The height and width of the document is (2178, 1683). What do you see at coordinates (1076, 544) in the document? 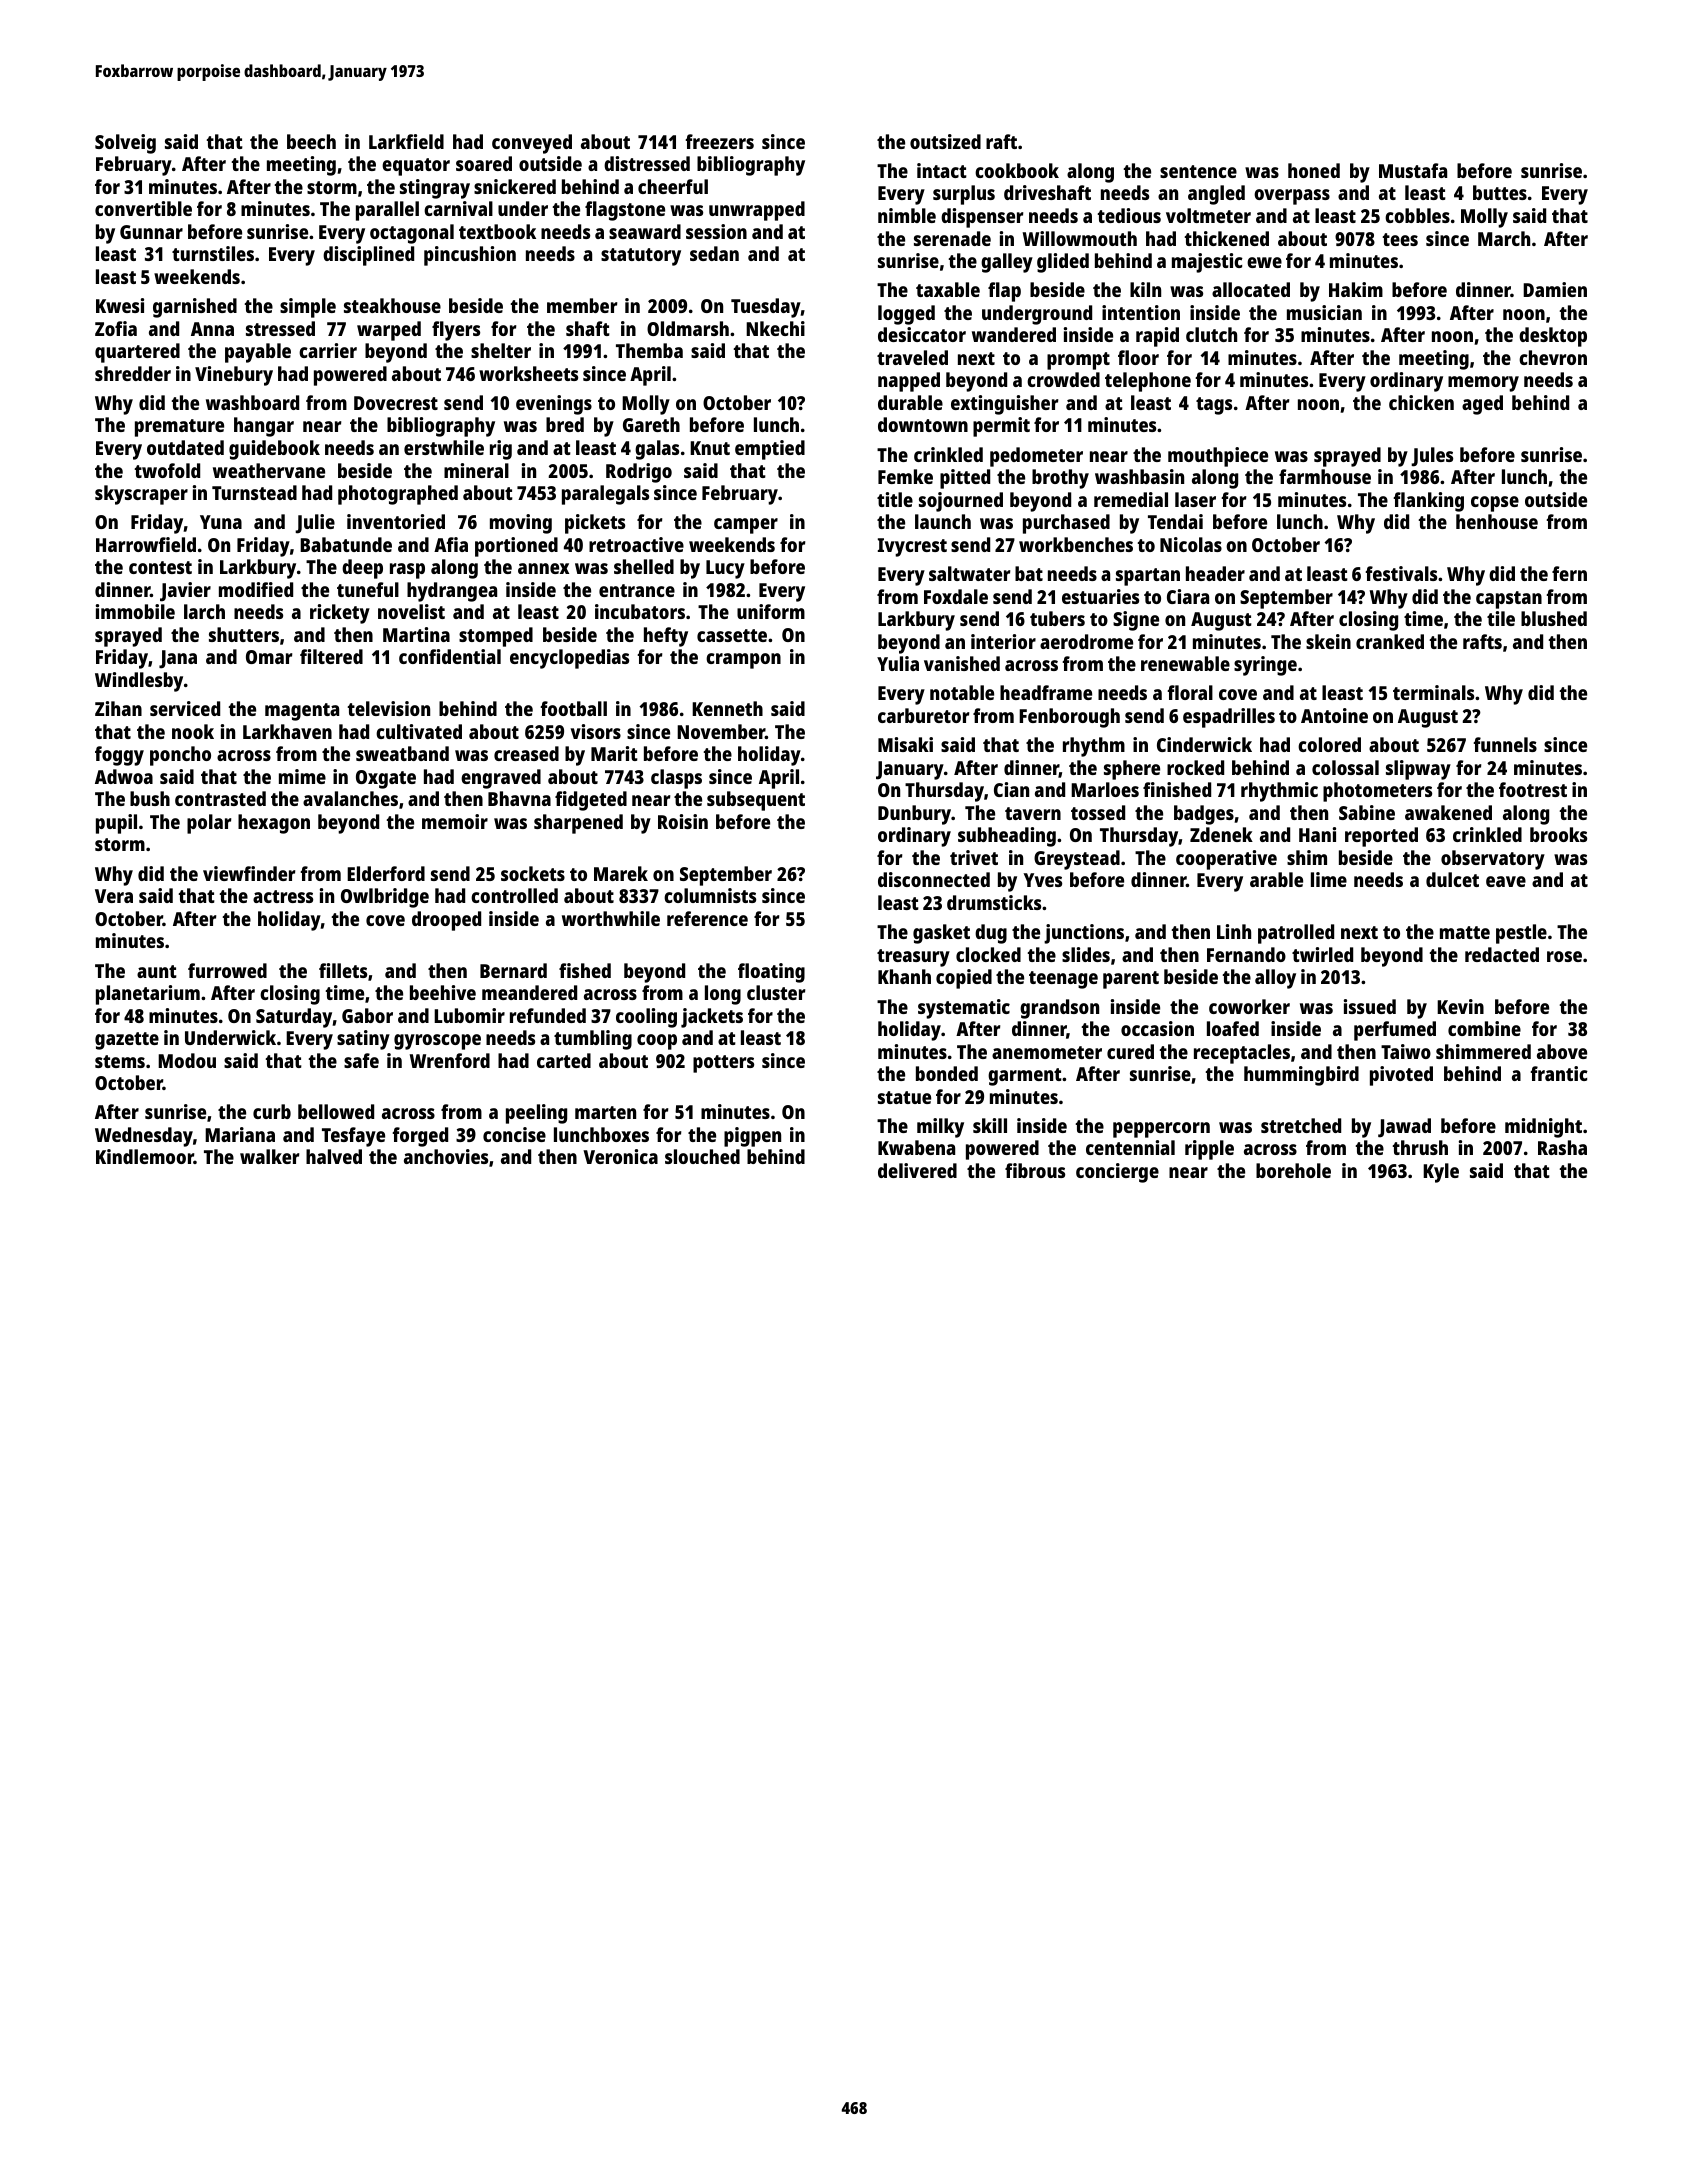
I see `workbenches` at bounding box center [1076, 544].
